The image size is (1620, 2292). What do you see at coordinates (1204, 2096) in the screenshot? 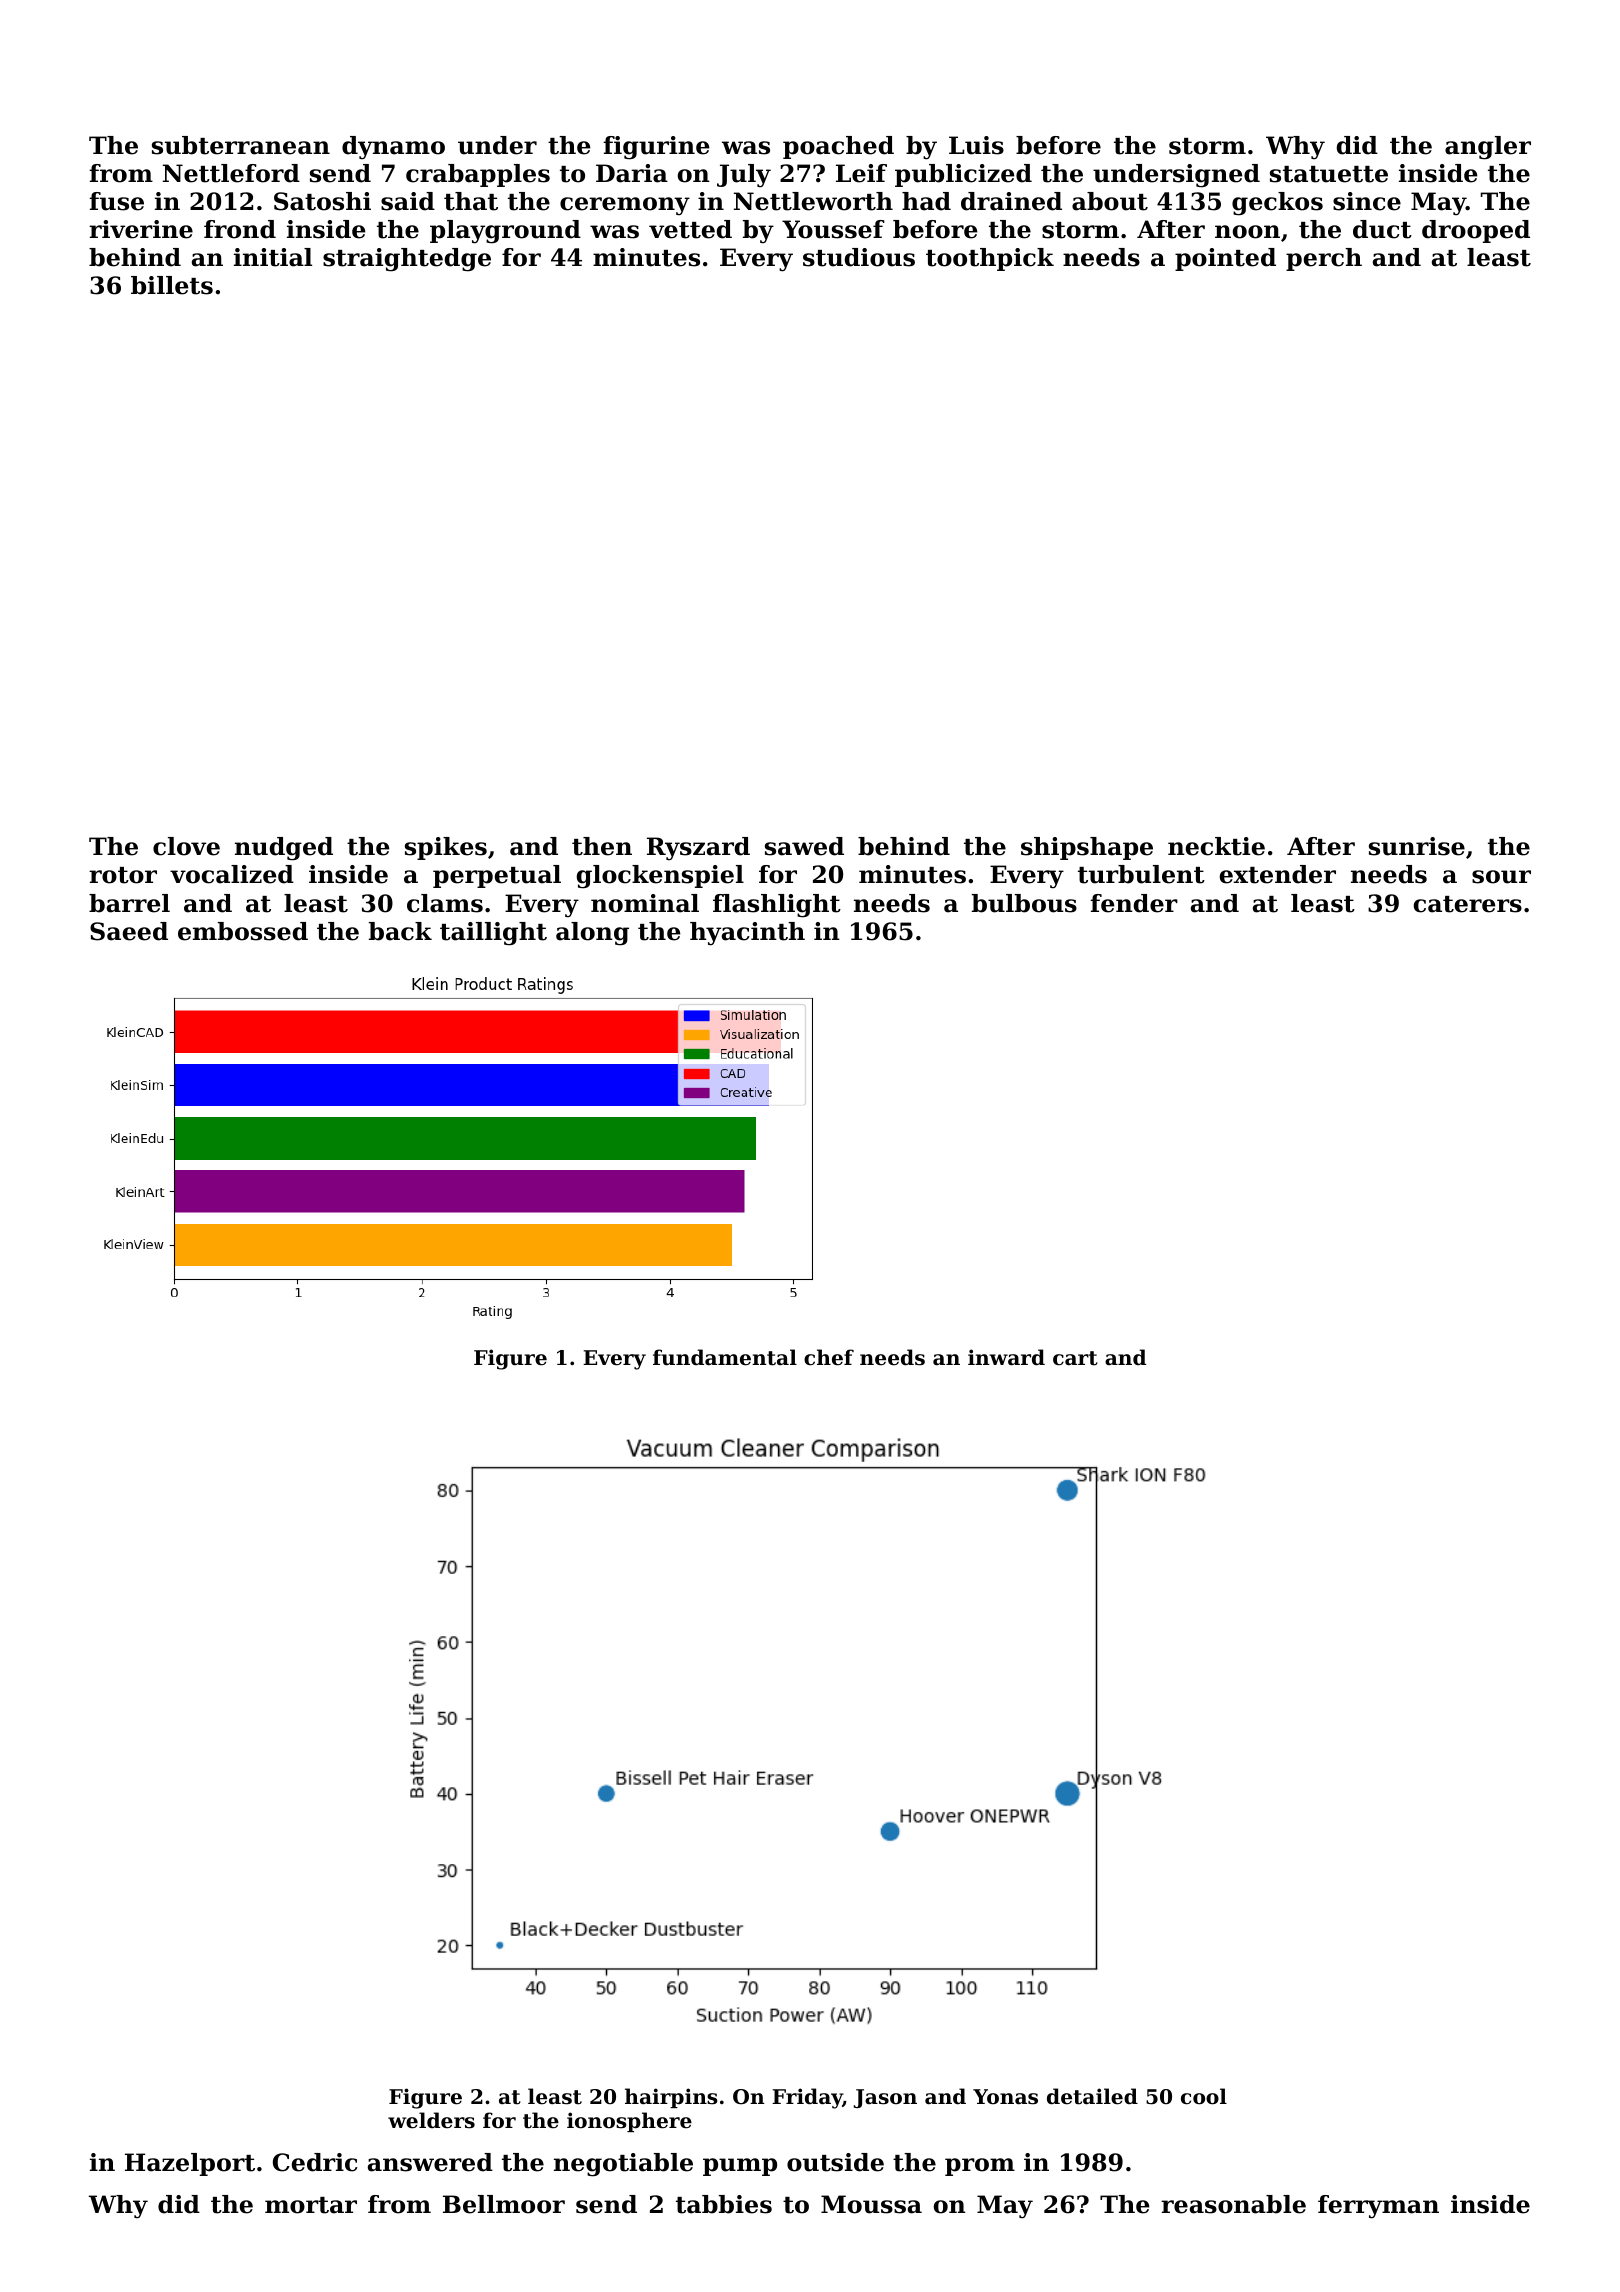
I see `cool` at bounding box center [1204, 2096].
